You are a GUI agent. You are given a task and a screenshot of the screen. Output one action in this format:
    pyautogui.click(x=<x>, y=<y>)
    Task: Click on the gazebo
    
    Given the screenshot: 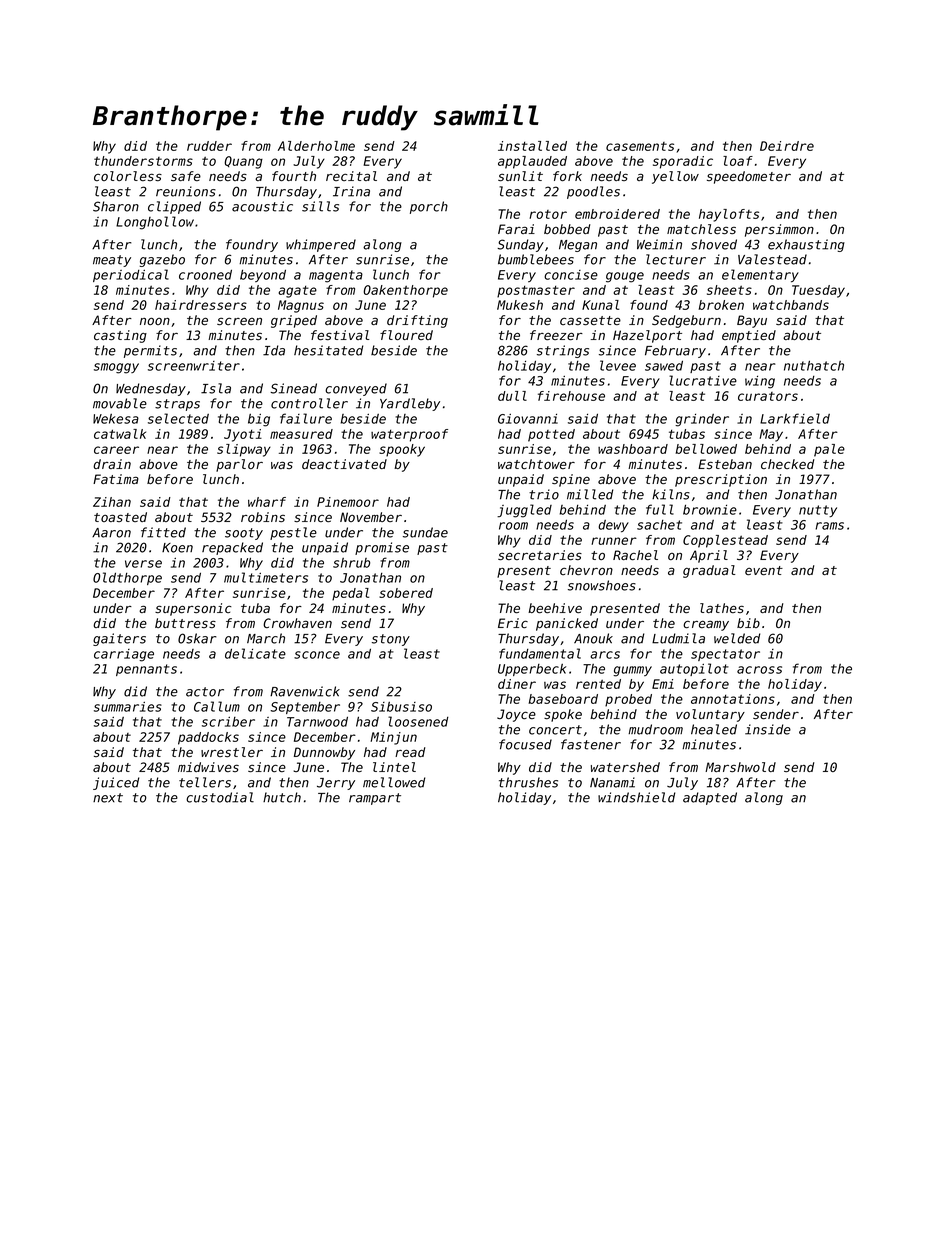 What is the action you would take?
    pyautogui.click(x=162, y=260)
